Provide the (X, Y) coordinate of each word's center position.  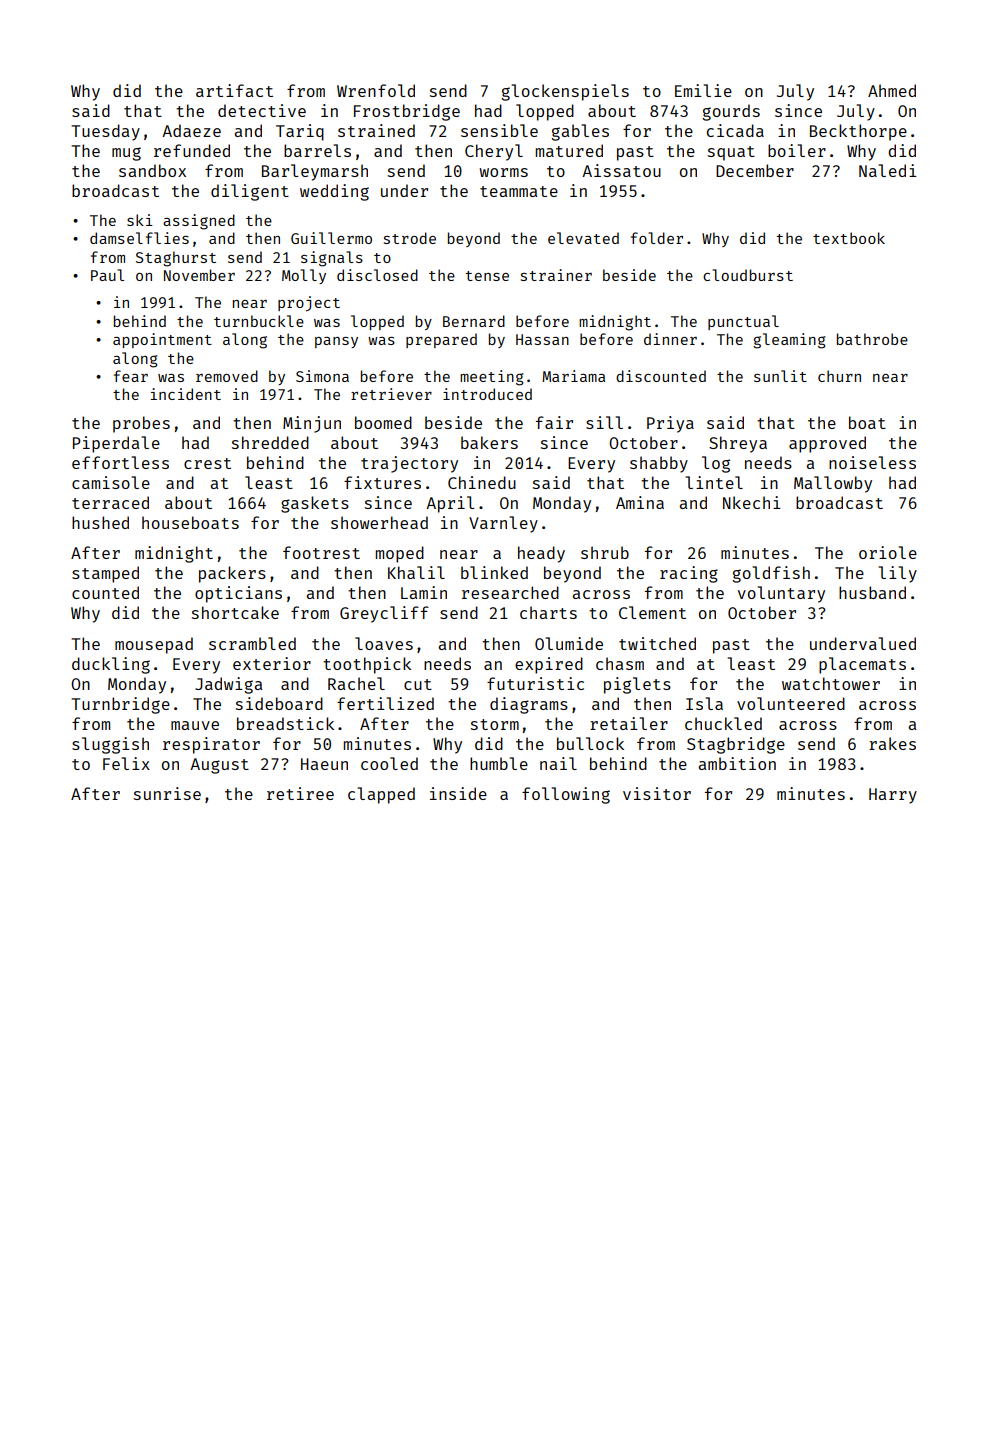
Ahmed (892, 90)
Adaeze (191, 130)
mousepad (154, 645)
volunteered (791, 703)
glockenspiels (565, 92)
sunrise (167, 793)
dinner (670, 339)
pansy (336, 342)
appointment (162, 340)
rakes (892, 743)
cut (418, 684)
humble (499, 763)
